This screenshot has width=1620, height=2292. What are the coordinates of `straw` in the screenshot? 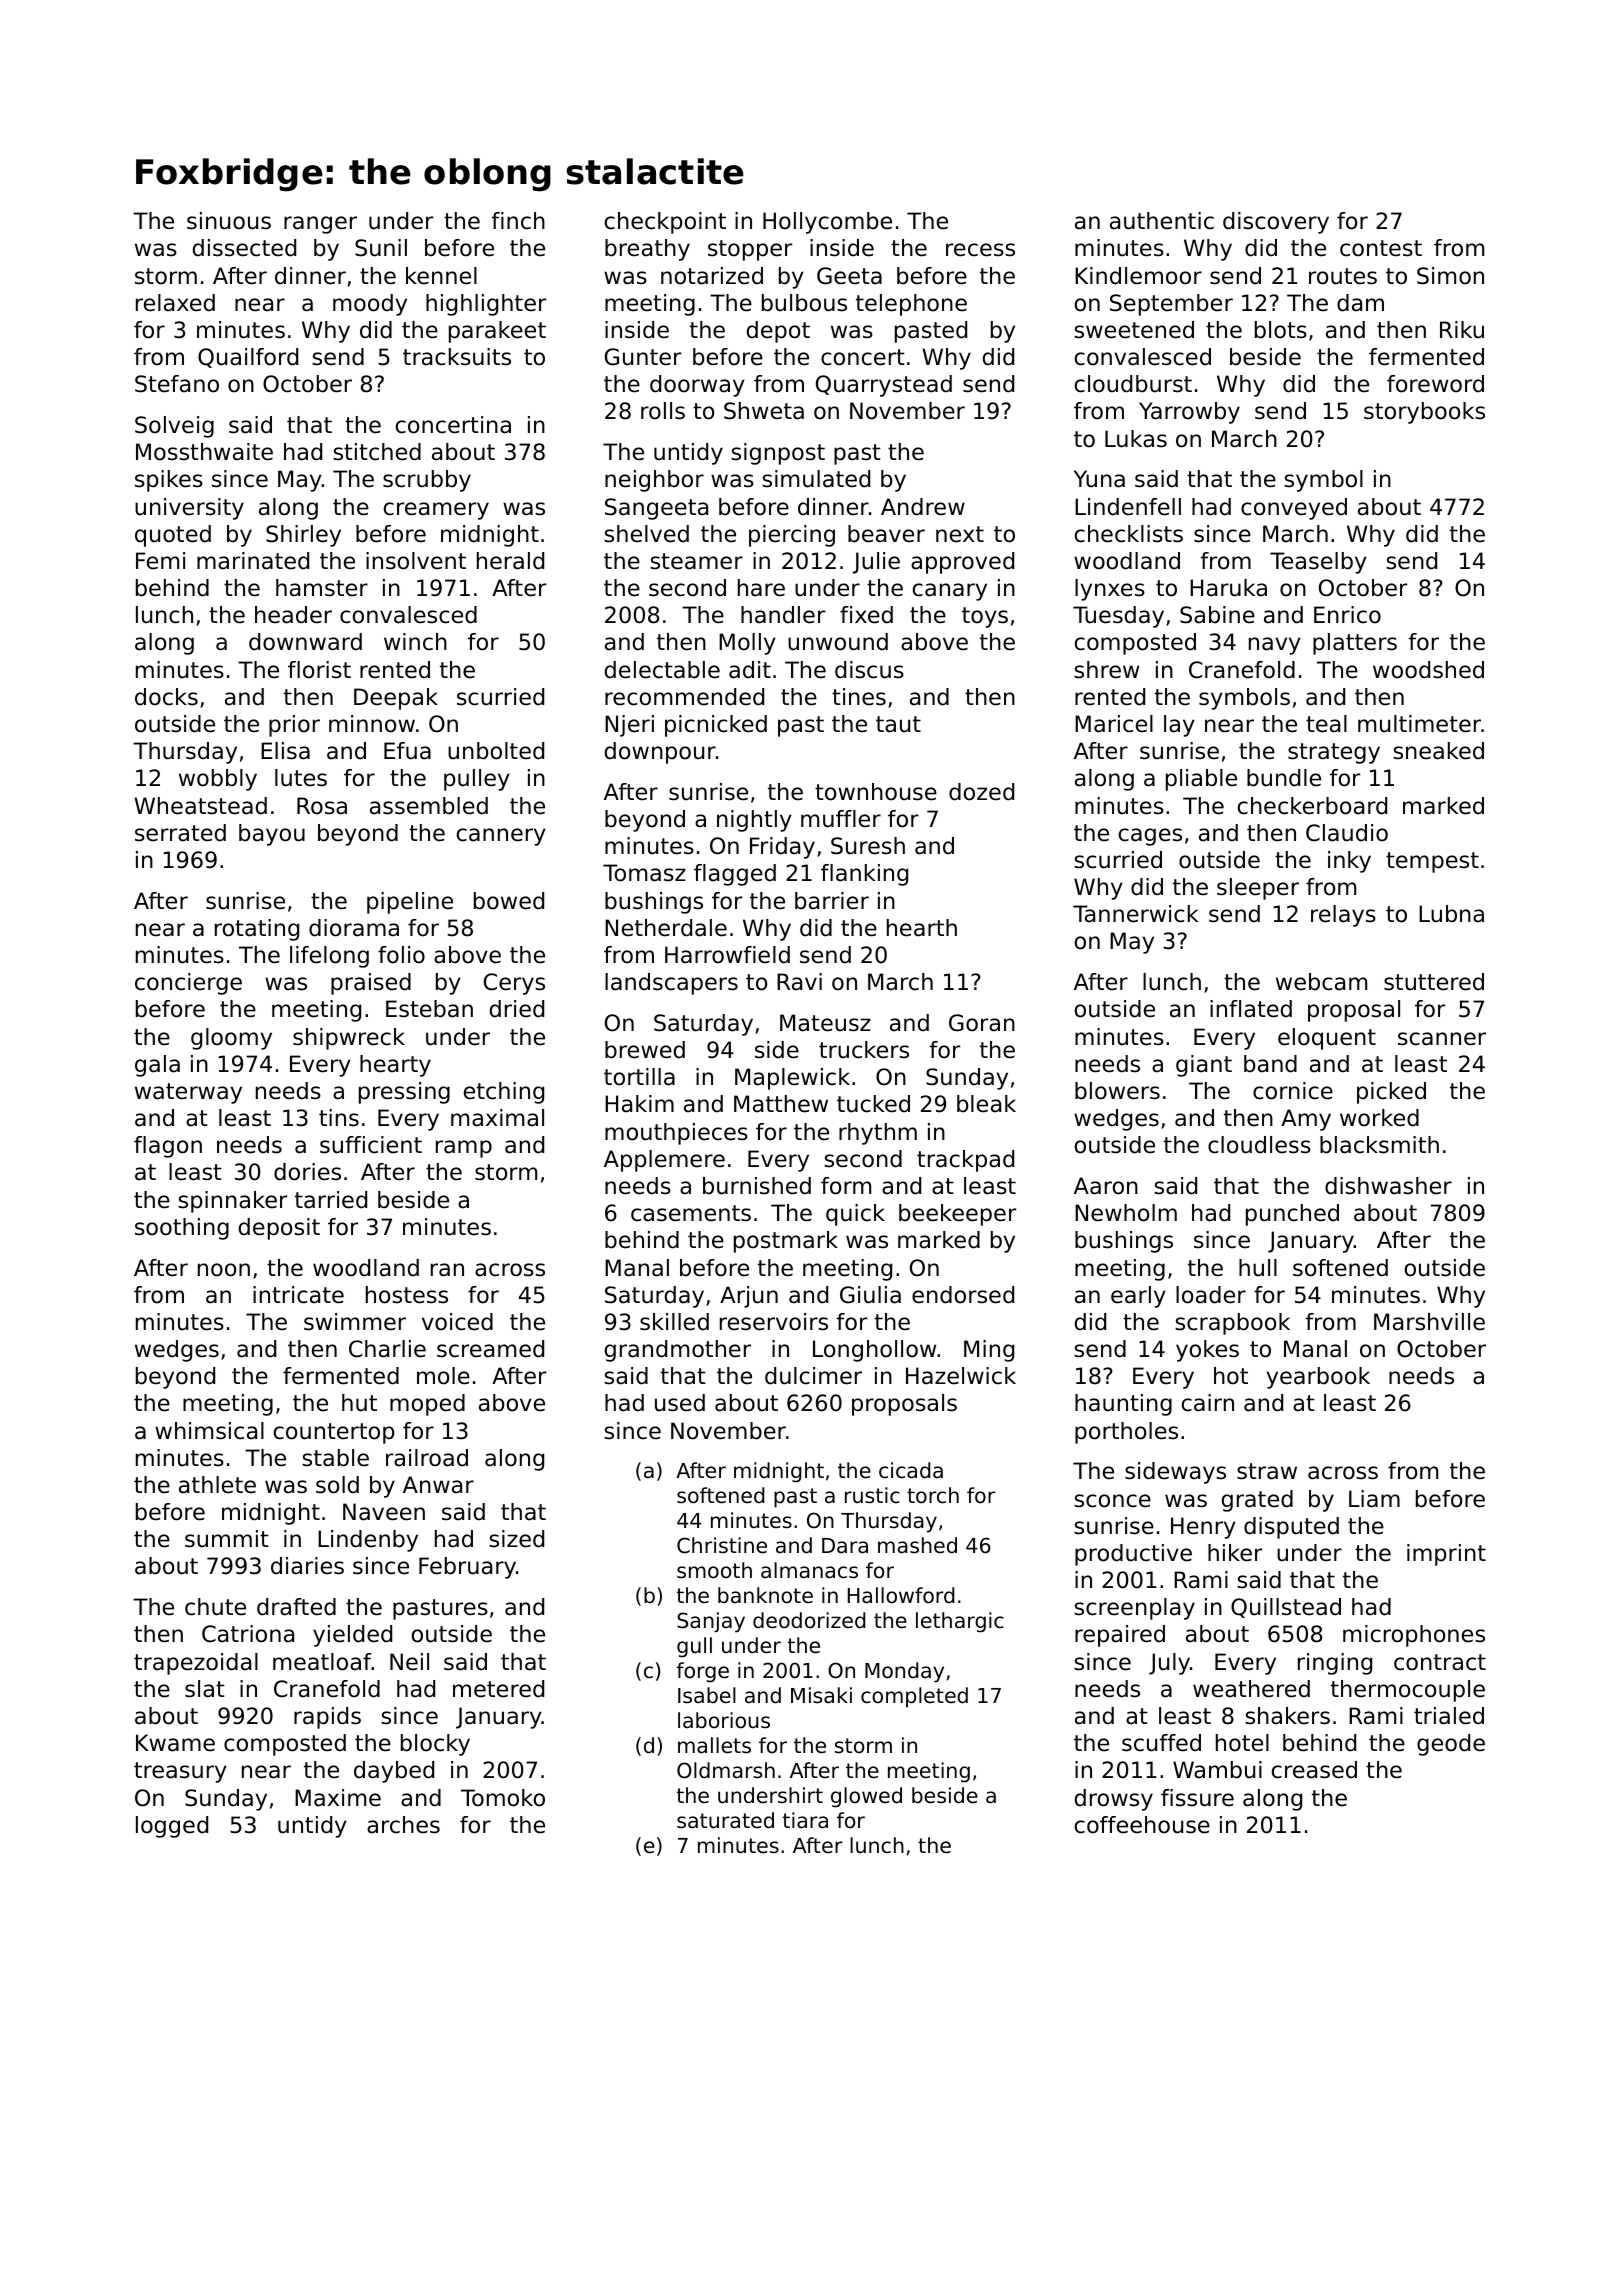 It's located at (1267, 1471).
